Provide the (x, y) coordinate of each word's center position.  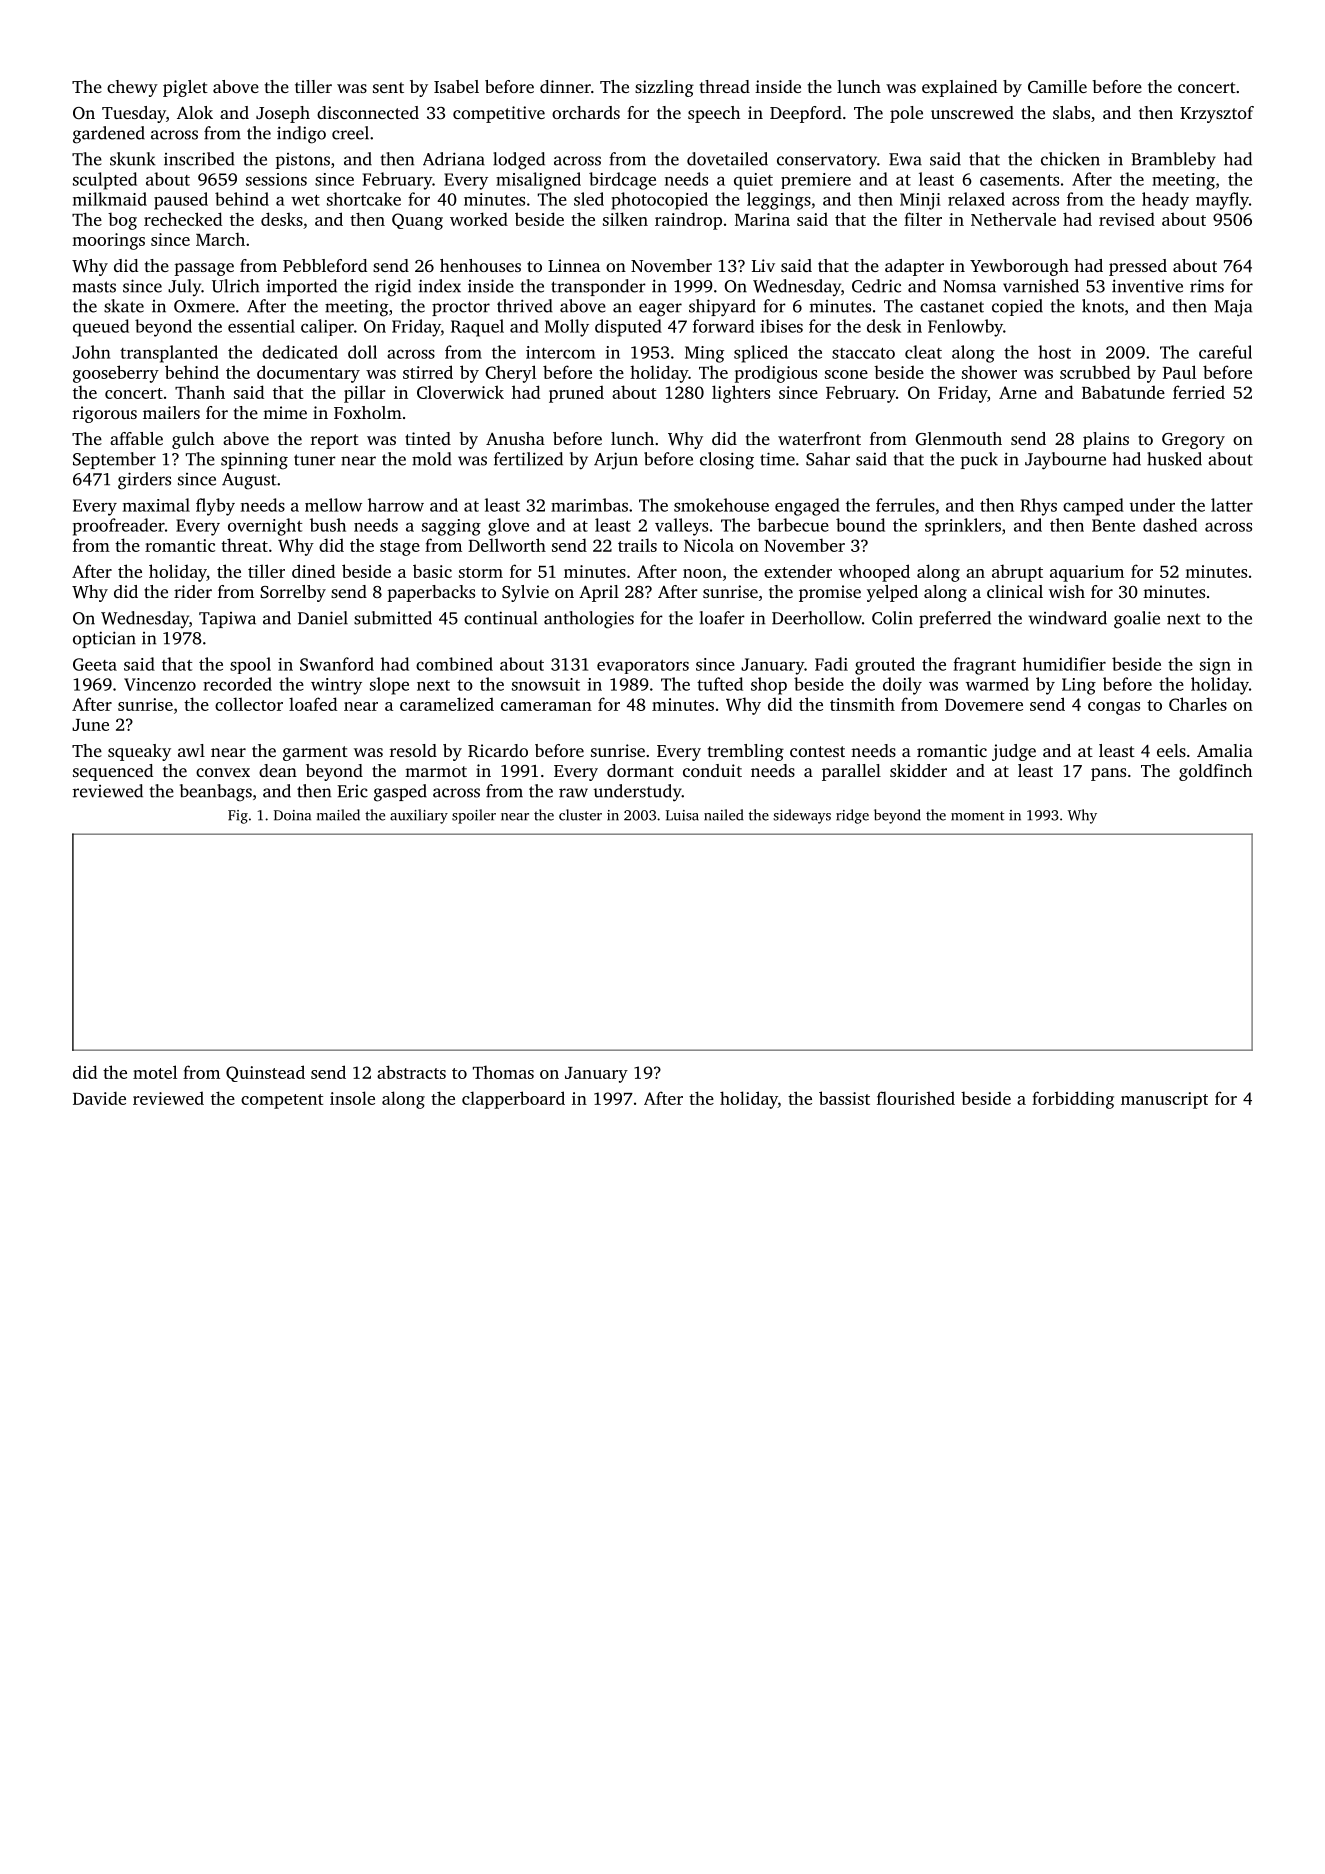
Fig (238, 817)
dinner (565, 86)
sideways (802, 816)
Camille (1057, 86)
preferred (955, 619)
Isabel (456, 86)
